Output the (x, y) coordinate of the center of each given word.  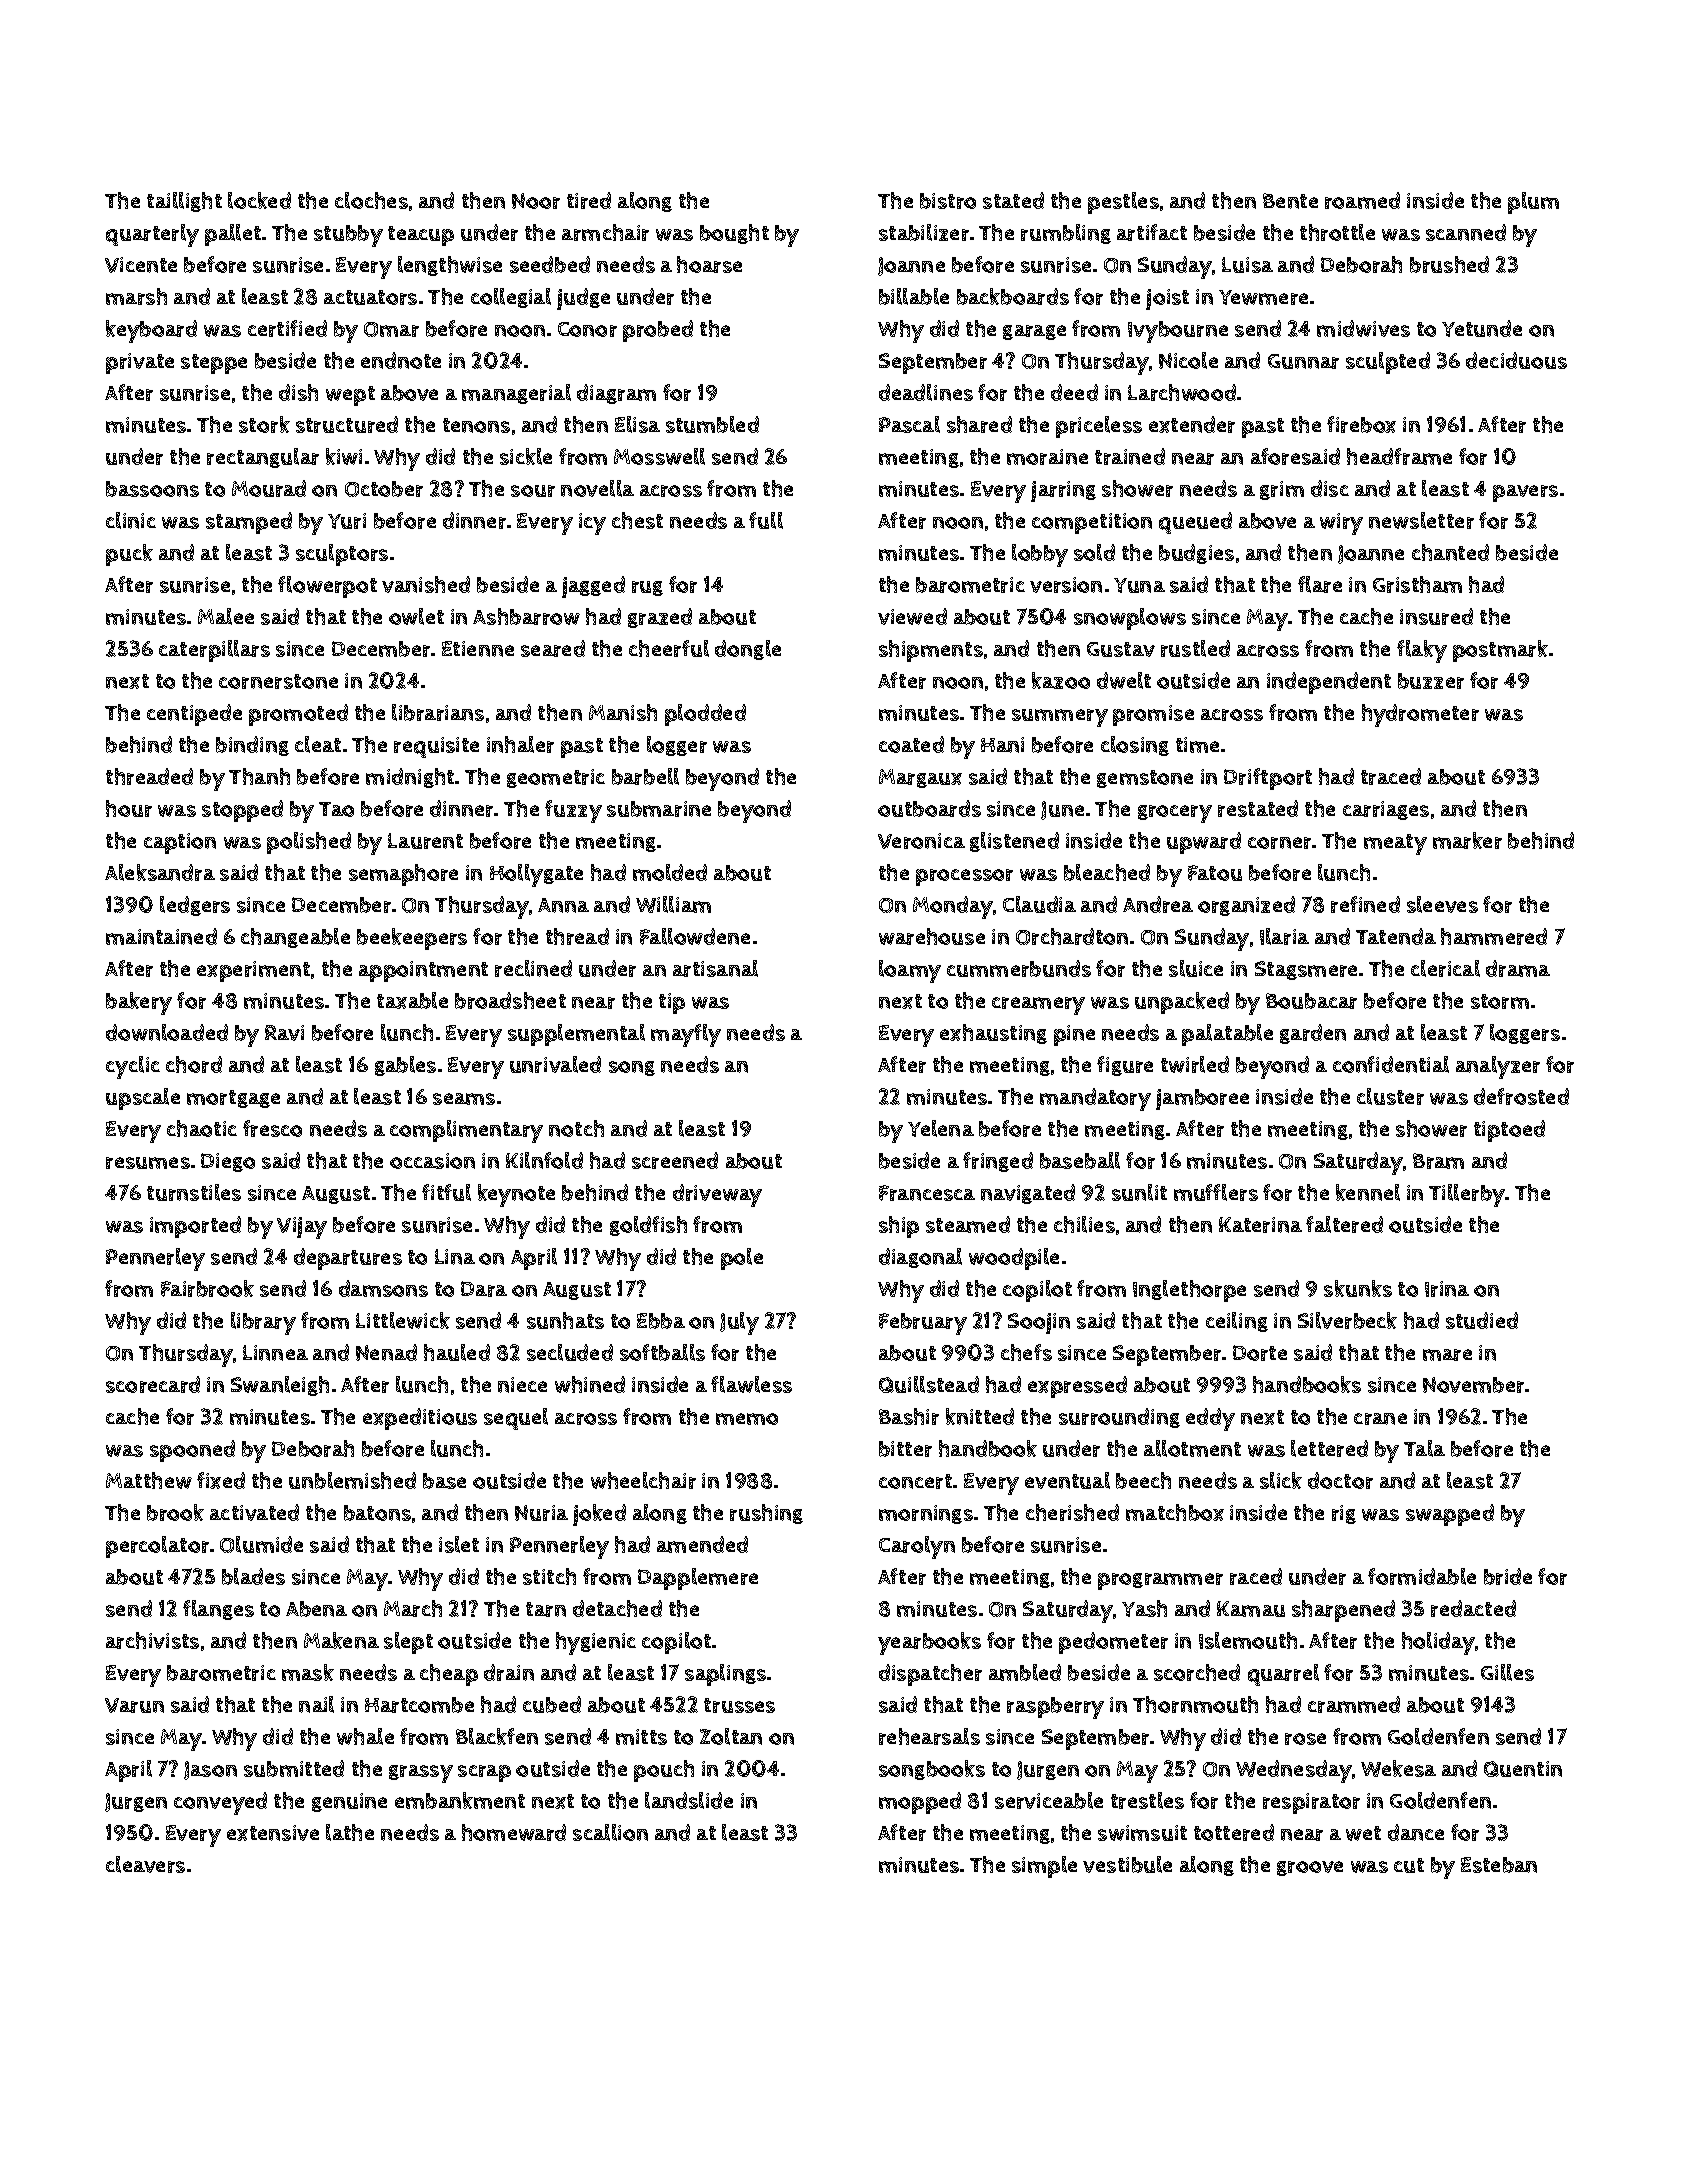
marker (1467, 840)
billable (914, 296)
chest (637, 520)
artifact (1152, 232)
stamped (249, 523)
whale (365, 1736)
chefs (1026, 1352)
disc (1330, 488)
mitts (641, 1737)
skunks (1358, 1288)
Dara (484, 1289)
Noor (536, 201)
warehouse (932, 936)
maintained (161, 936)
